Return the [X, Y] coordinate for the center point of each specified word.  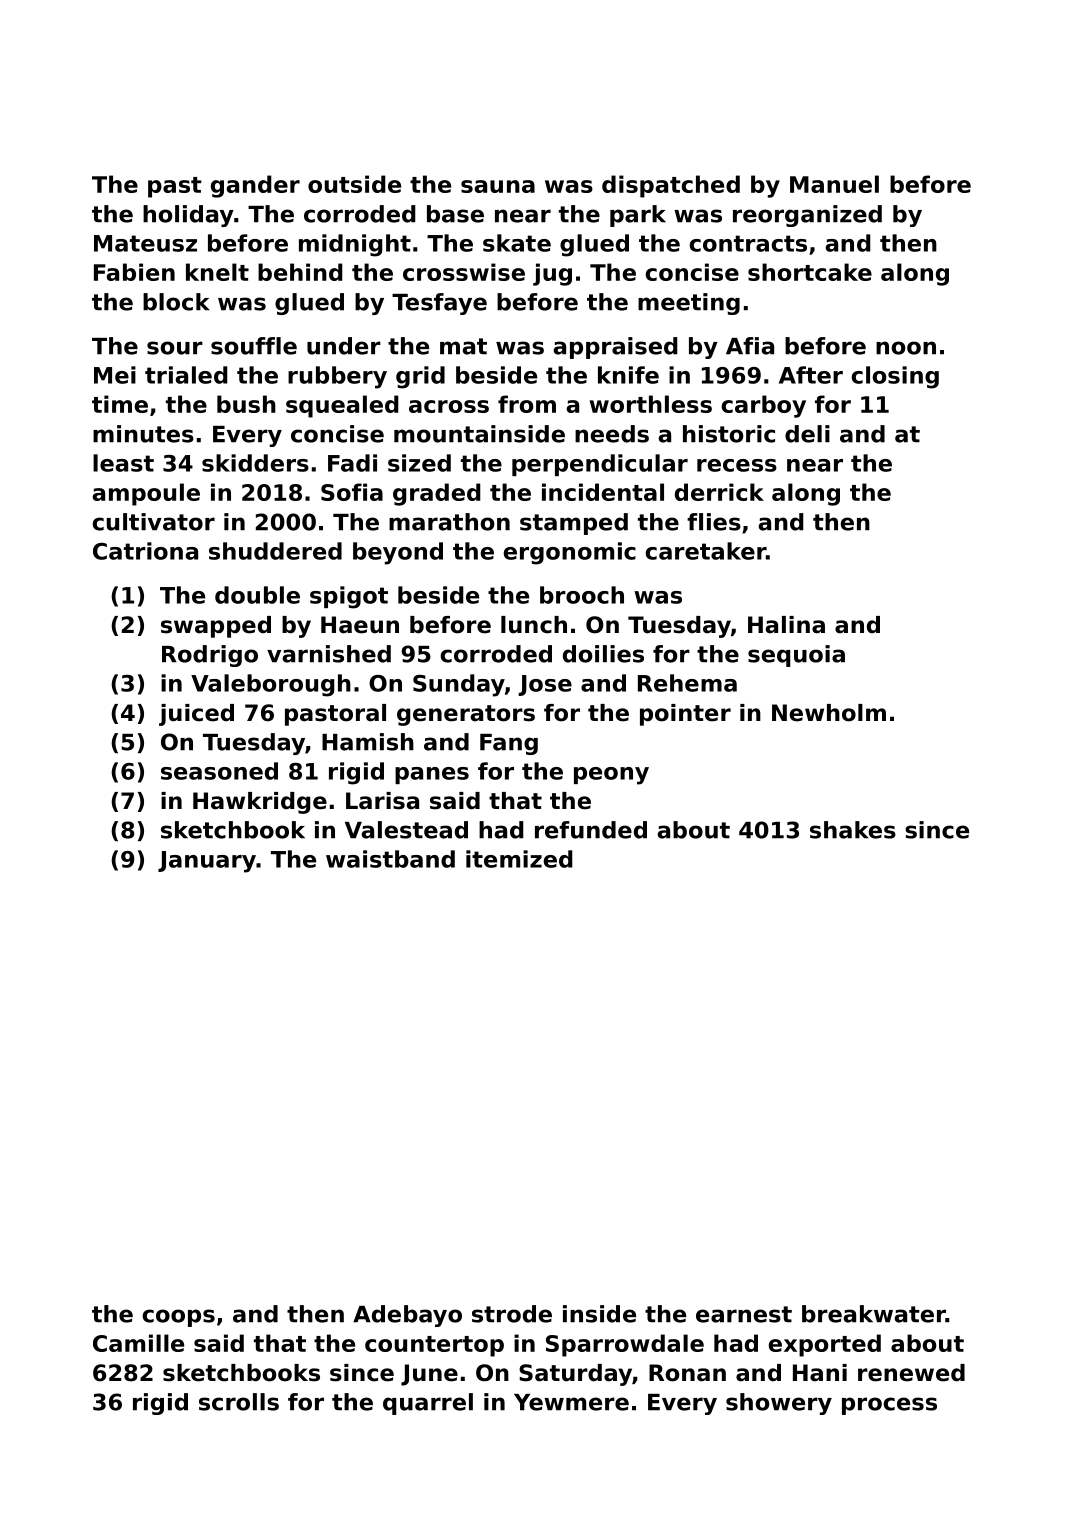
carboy [763, 406]
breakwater [874, 1314]
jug [552, 274]
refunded [591, 830]
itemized [519, 859]
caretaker [705, 551]
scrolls [239, 1402]
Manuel [834, 184]
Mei [115, 375]
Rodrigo [210, 656]
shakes [853, 830]
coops [179, 1318]
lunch [534, 625]
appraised [615, 348]
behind [300, 272]
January [207, 862]
